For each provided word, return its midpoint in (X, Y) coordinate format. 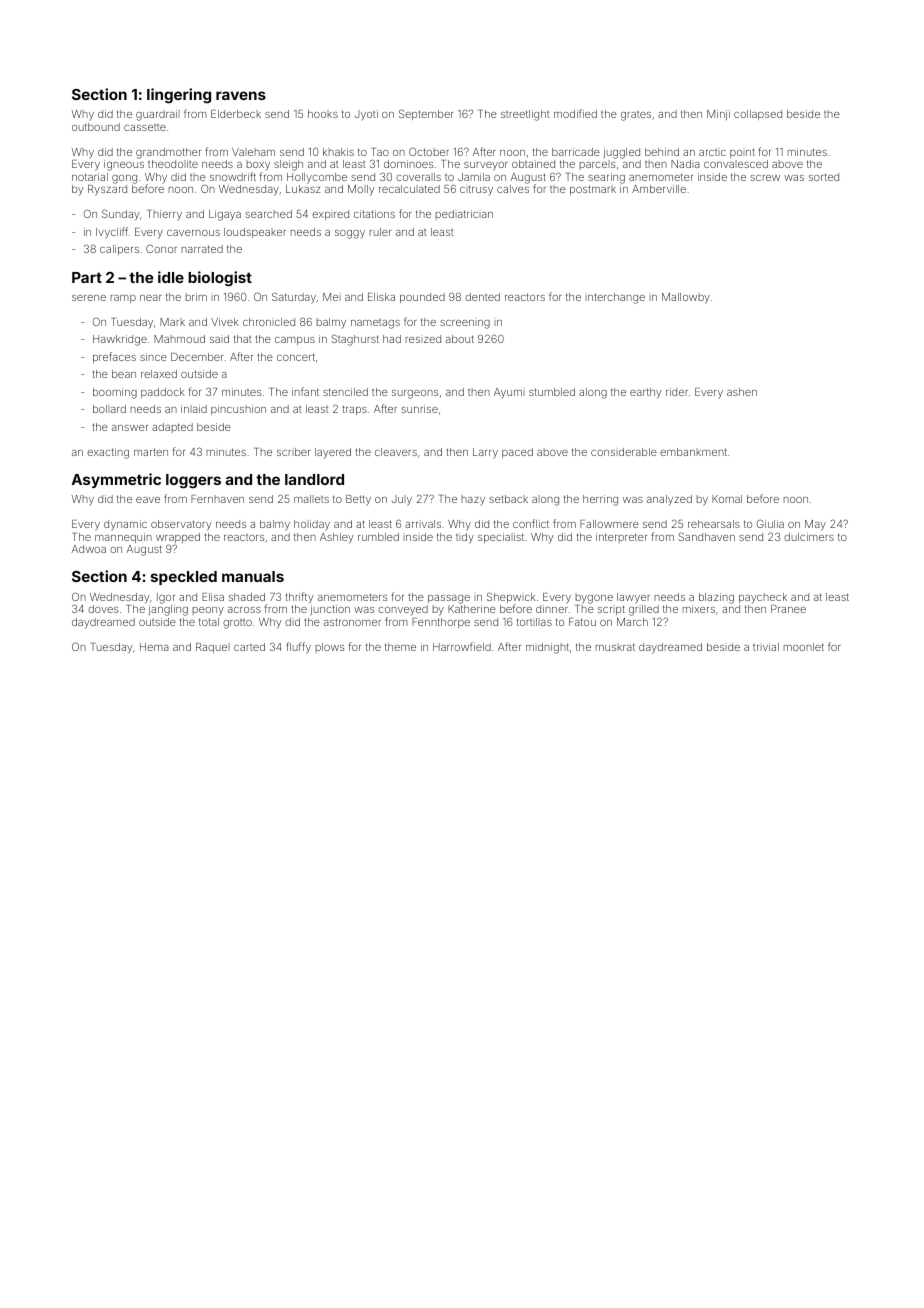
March (632, 622)
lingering (179, 96)
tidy (465, 538)
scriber (293, 452)
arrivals (423, 524)
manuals (253, 576)
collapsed (758, 115)
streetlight (525, 115)
